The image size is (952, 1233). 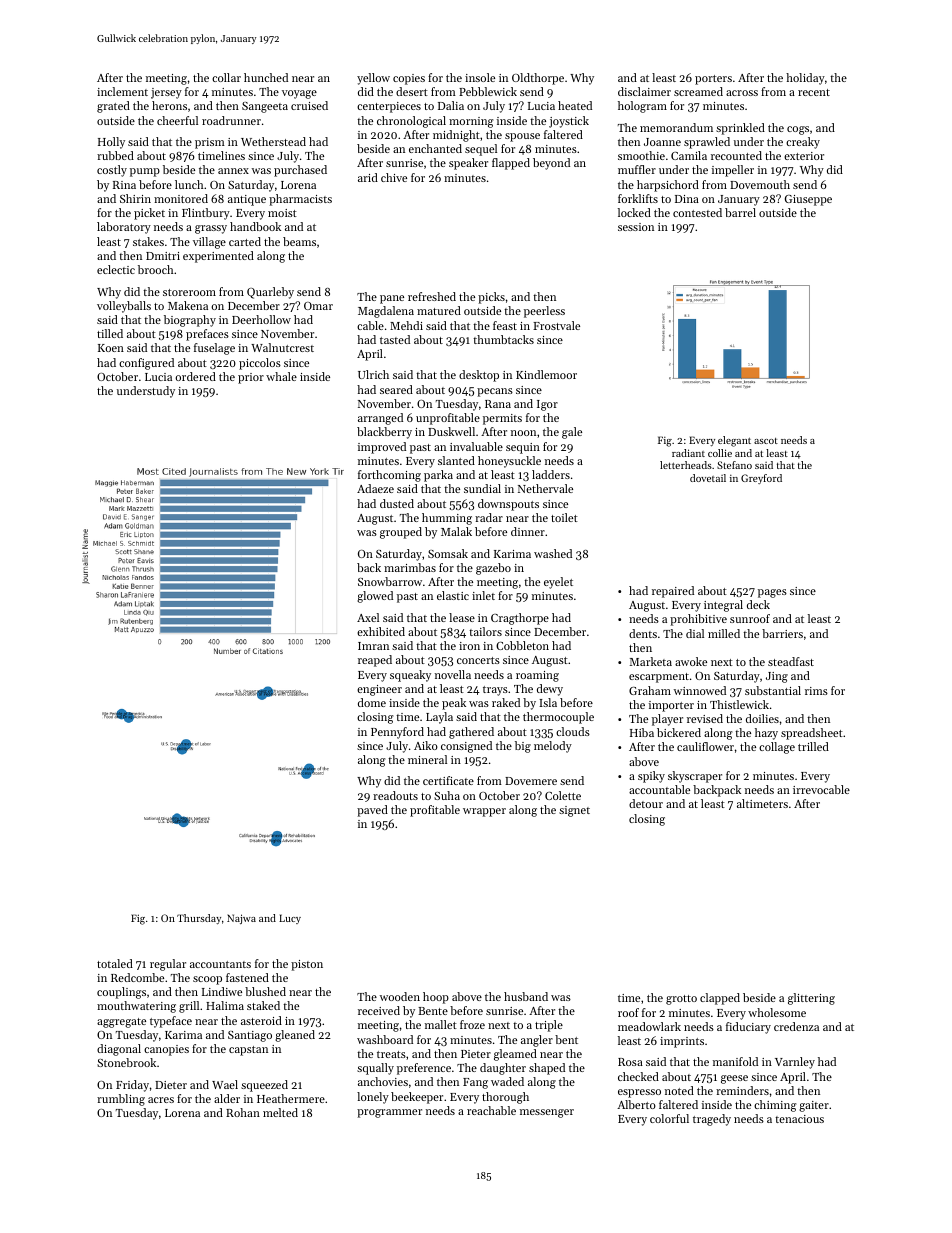 I want to click on prior, so click(x=251, y=378).
